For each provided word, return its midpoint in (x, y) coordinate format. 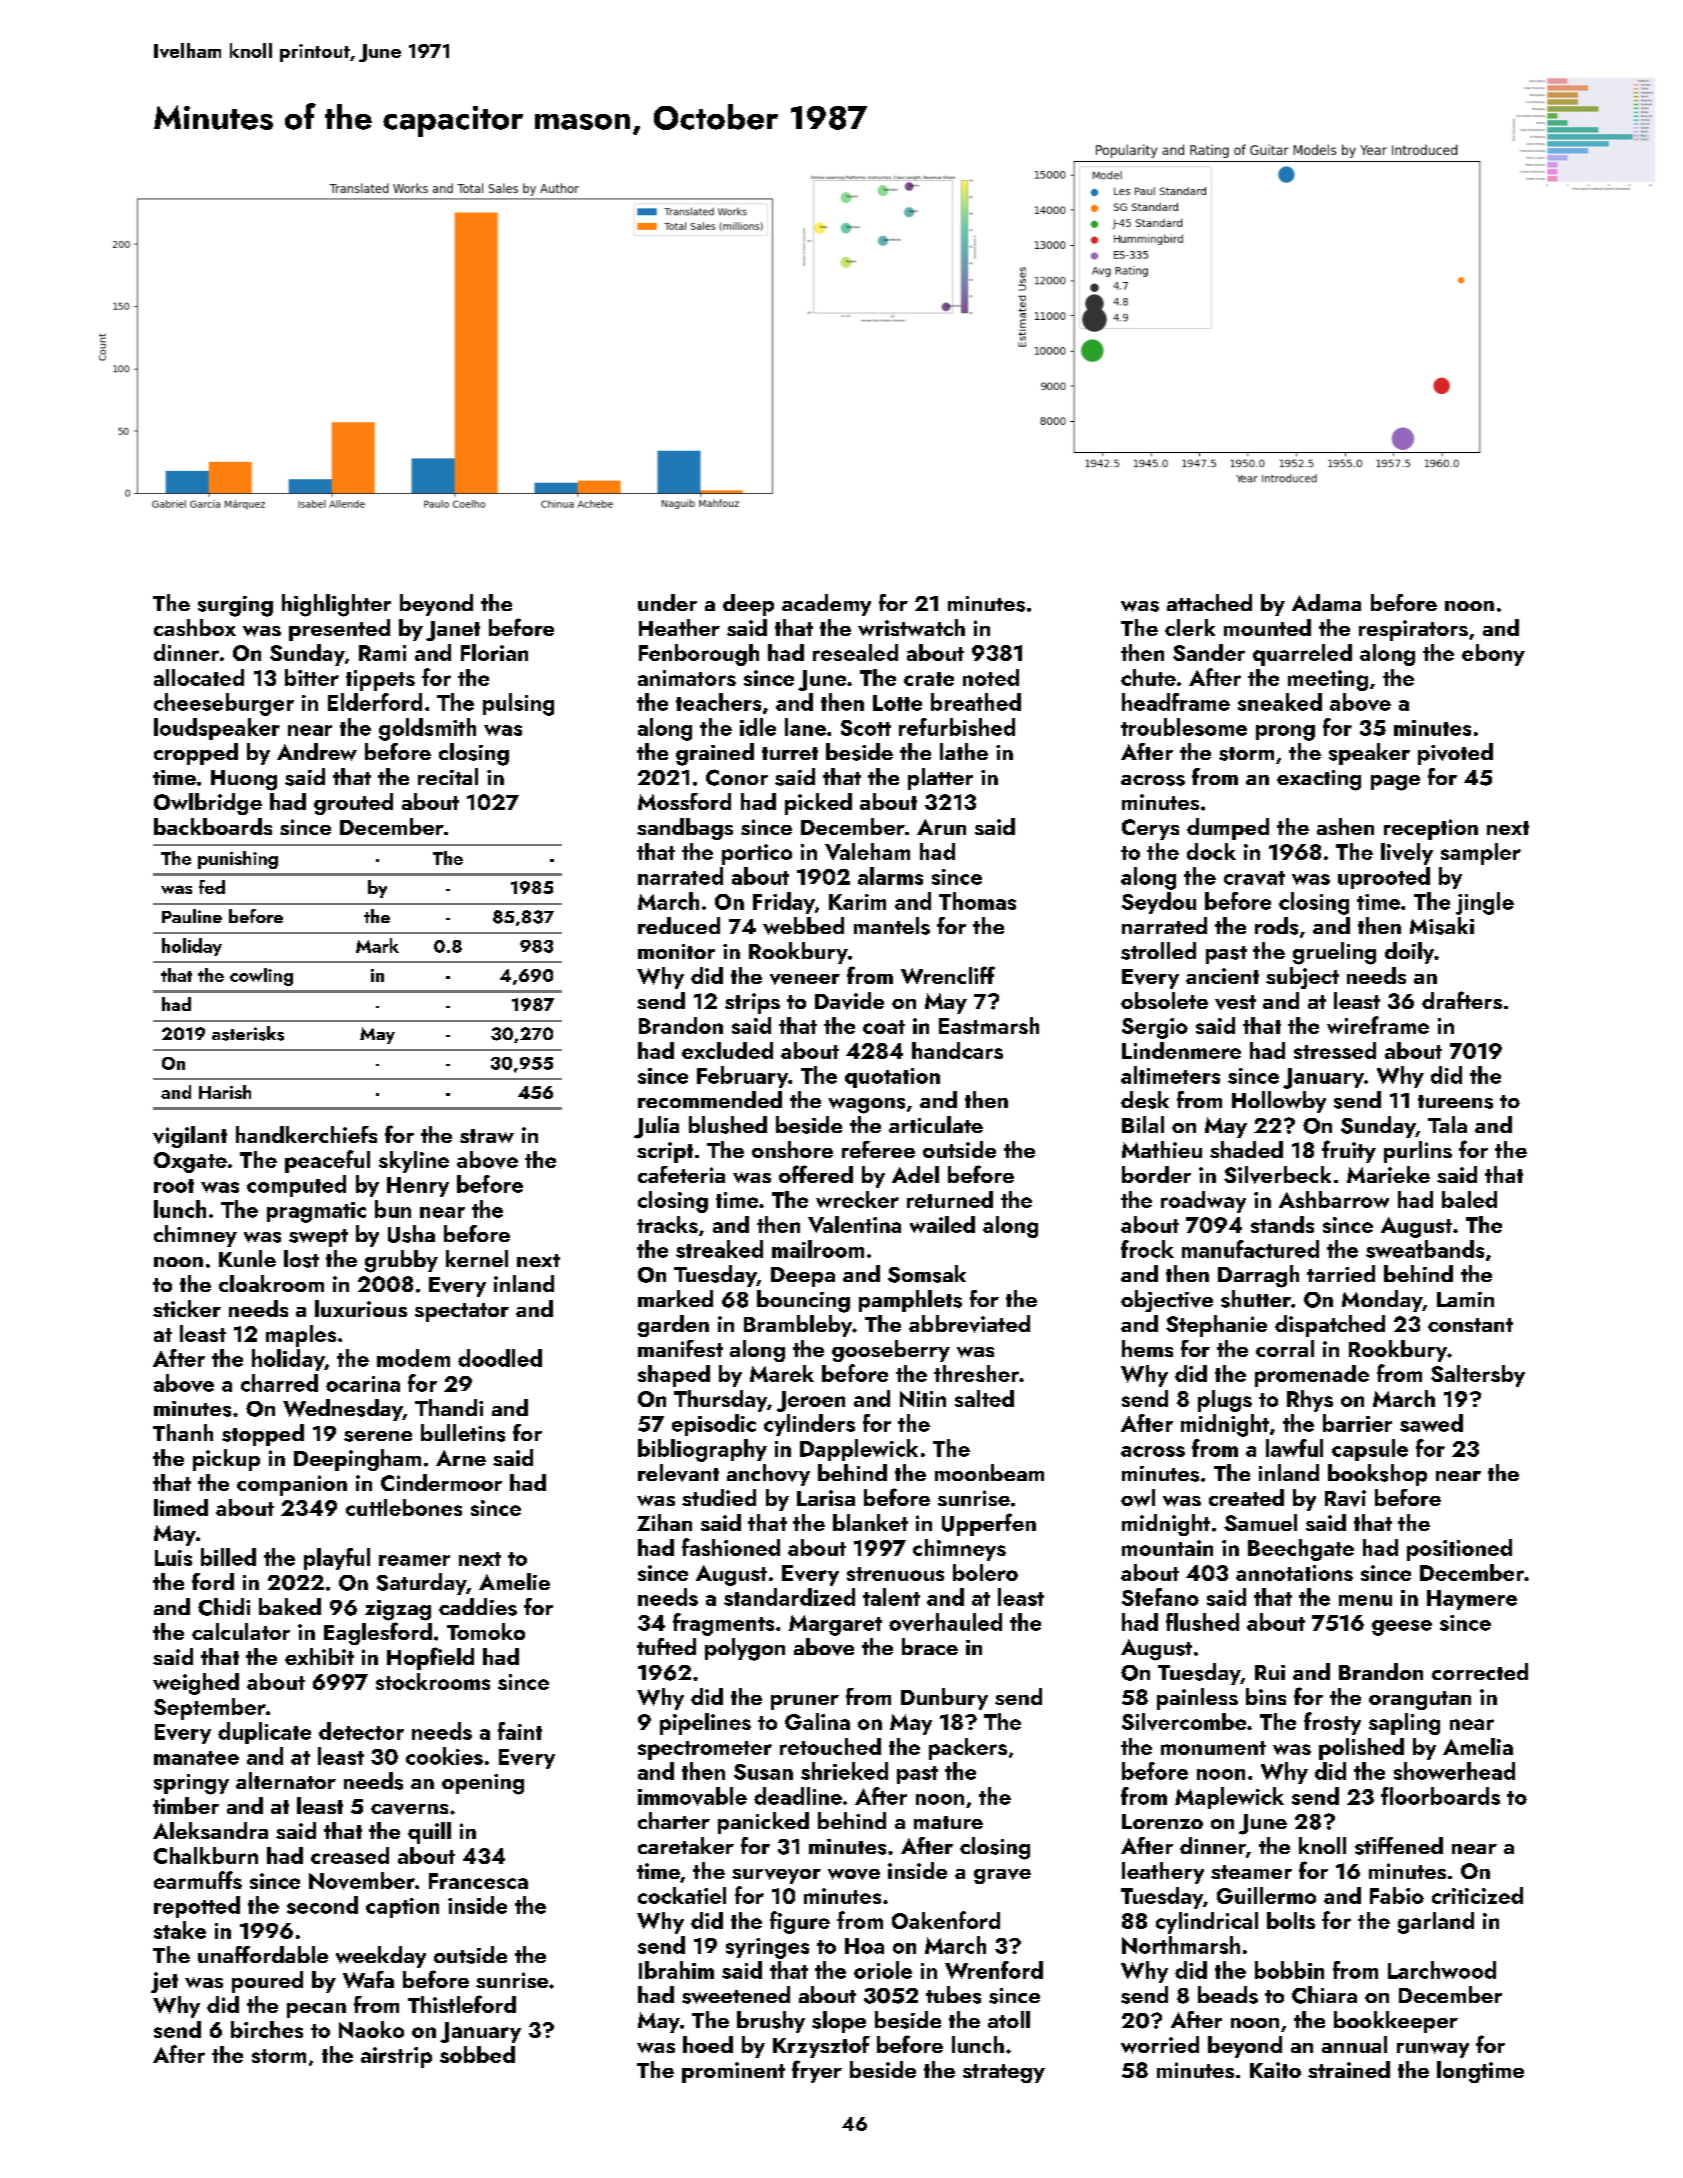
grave (1002, 1876)
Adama (1326, 602)
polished (1361, 1749)
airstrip (396, 2057)
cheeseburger (224, 704)
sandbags (685, 829)
